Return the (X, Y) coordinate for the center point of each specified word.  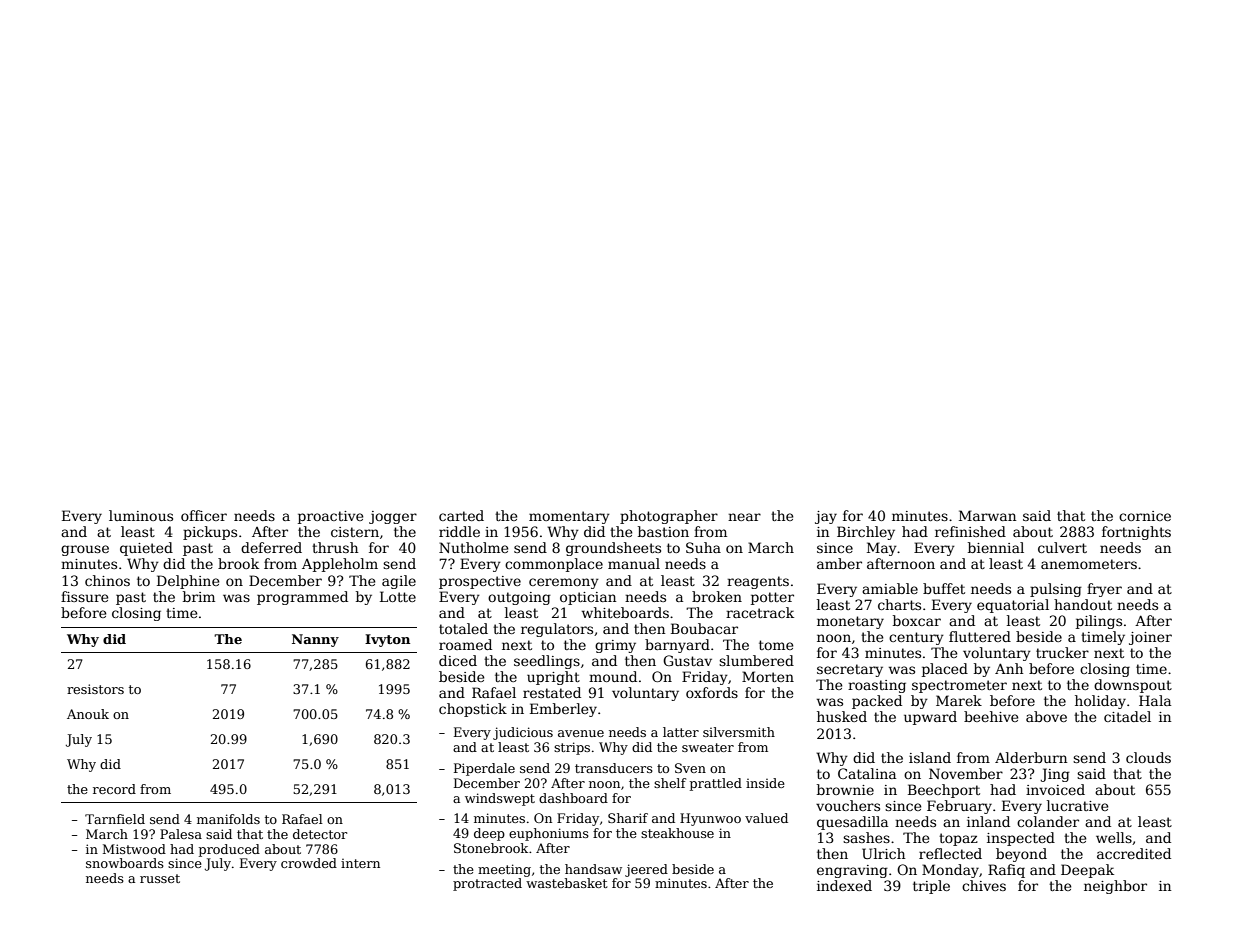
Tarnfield (115, 819)
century (916, 638)
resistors (95, 689)
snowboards (125, 863)
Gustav (687, 660)
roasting (877, 686)
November (966, 773)
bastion (663, 531)
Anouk (88, 714)
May (882, 549)
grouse (85, 550)
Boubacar (704, 628)
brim (199, 596)
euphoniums (549, 834)
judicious (523, 733)
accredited (1134, 853)
